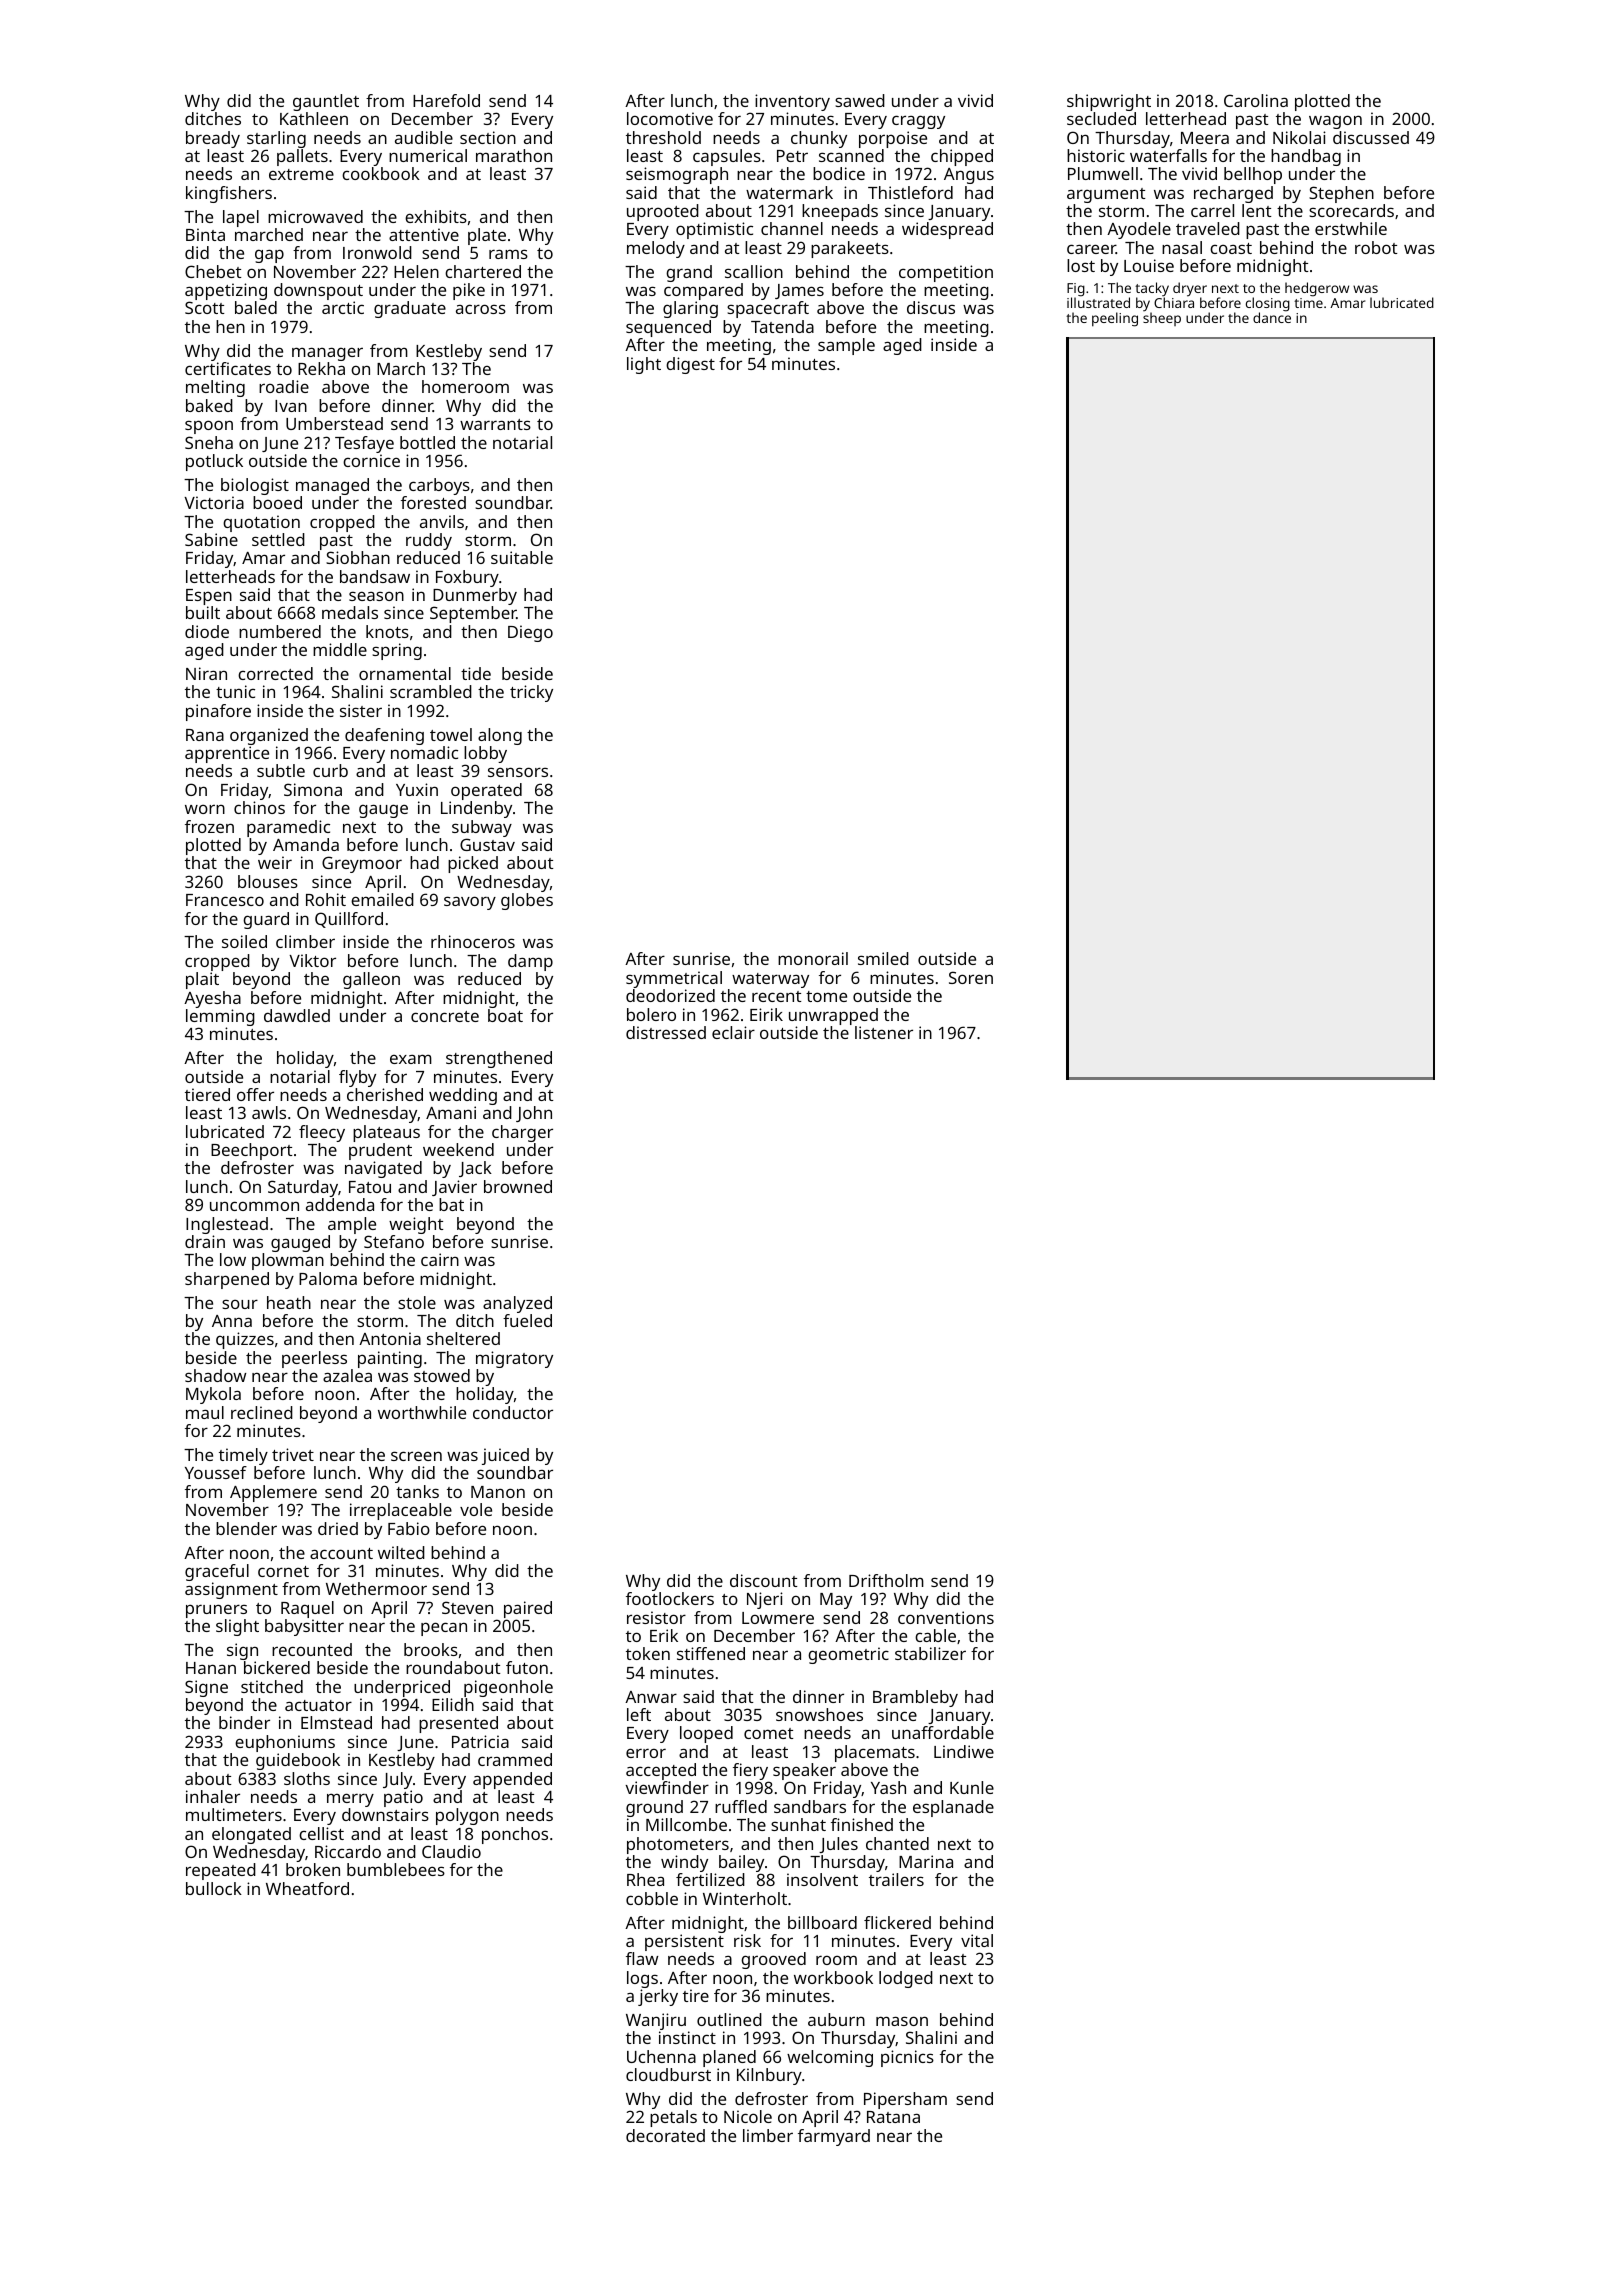 This page has width=1620, height=2292. What do you see at coordinates (327, 354) in the page?
I see `manager` at bounding box center [327, 354].
